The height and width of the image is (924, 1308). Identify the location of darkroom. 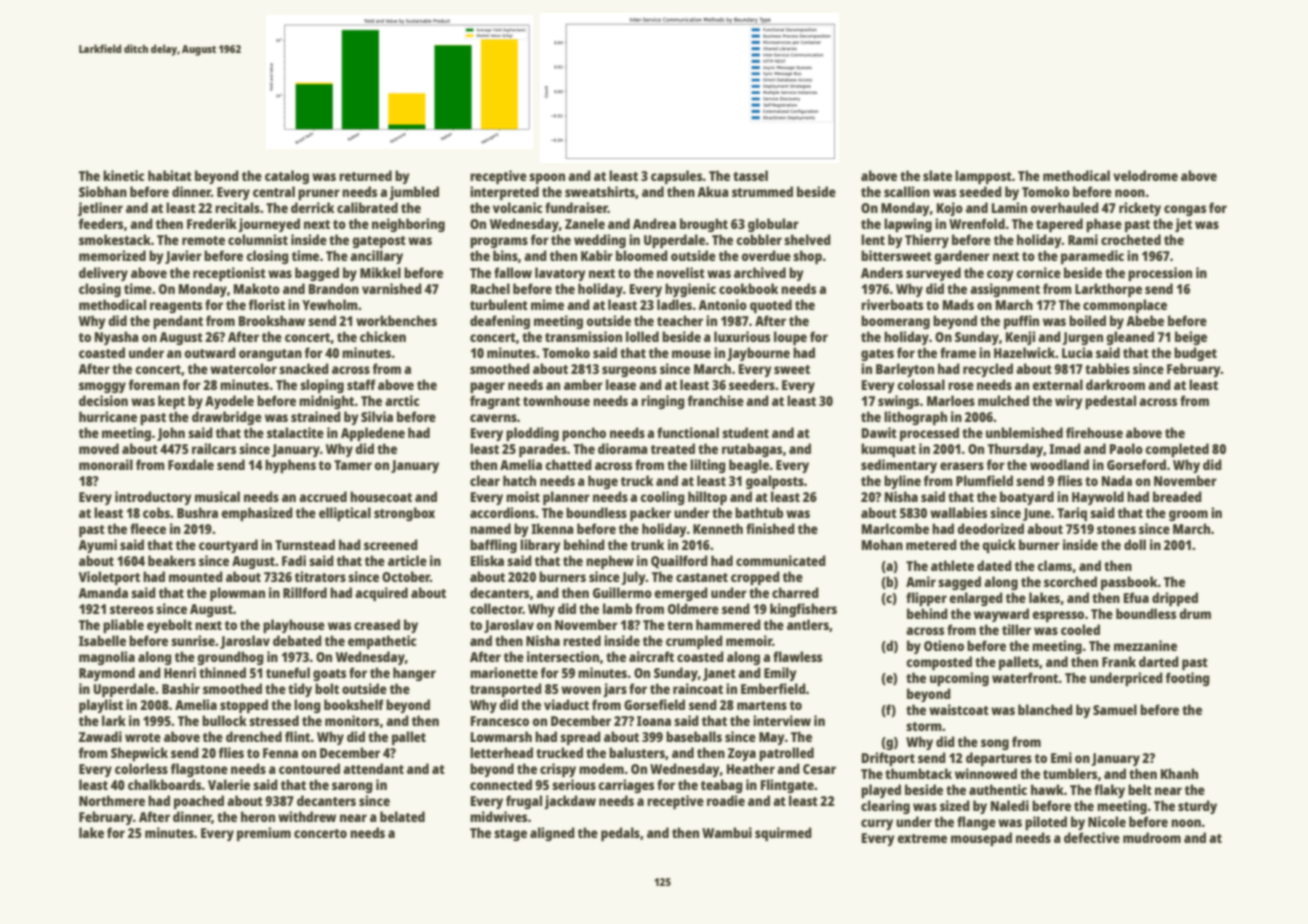
(1115, 384).
